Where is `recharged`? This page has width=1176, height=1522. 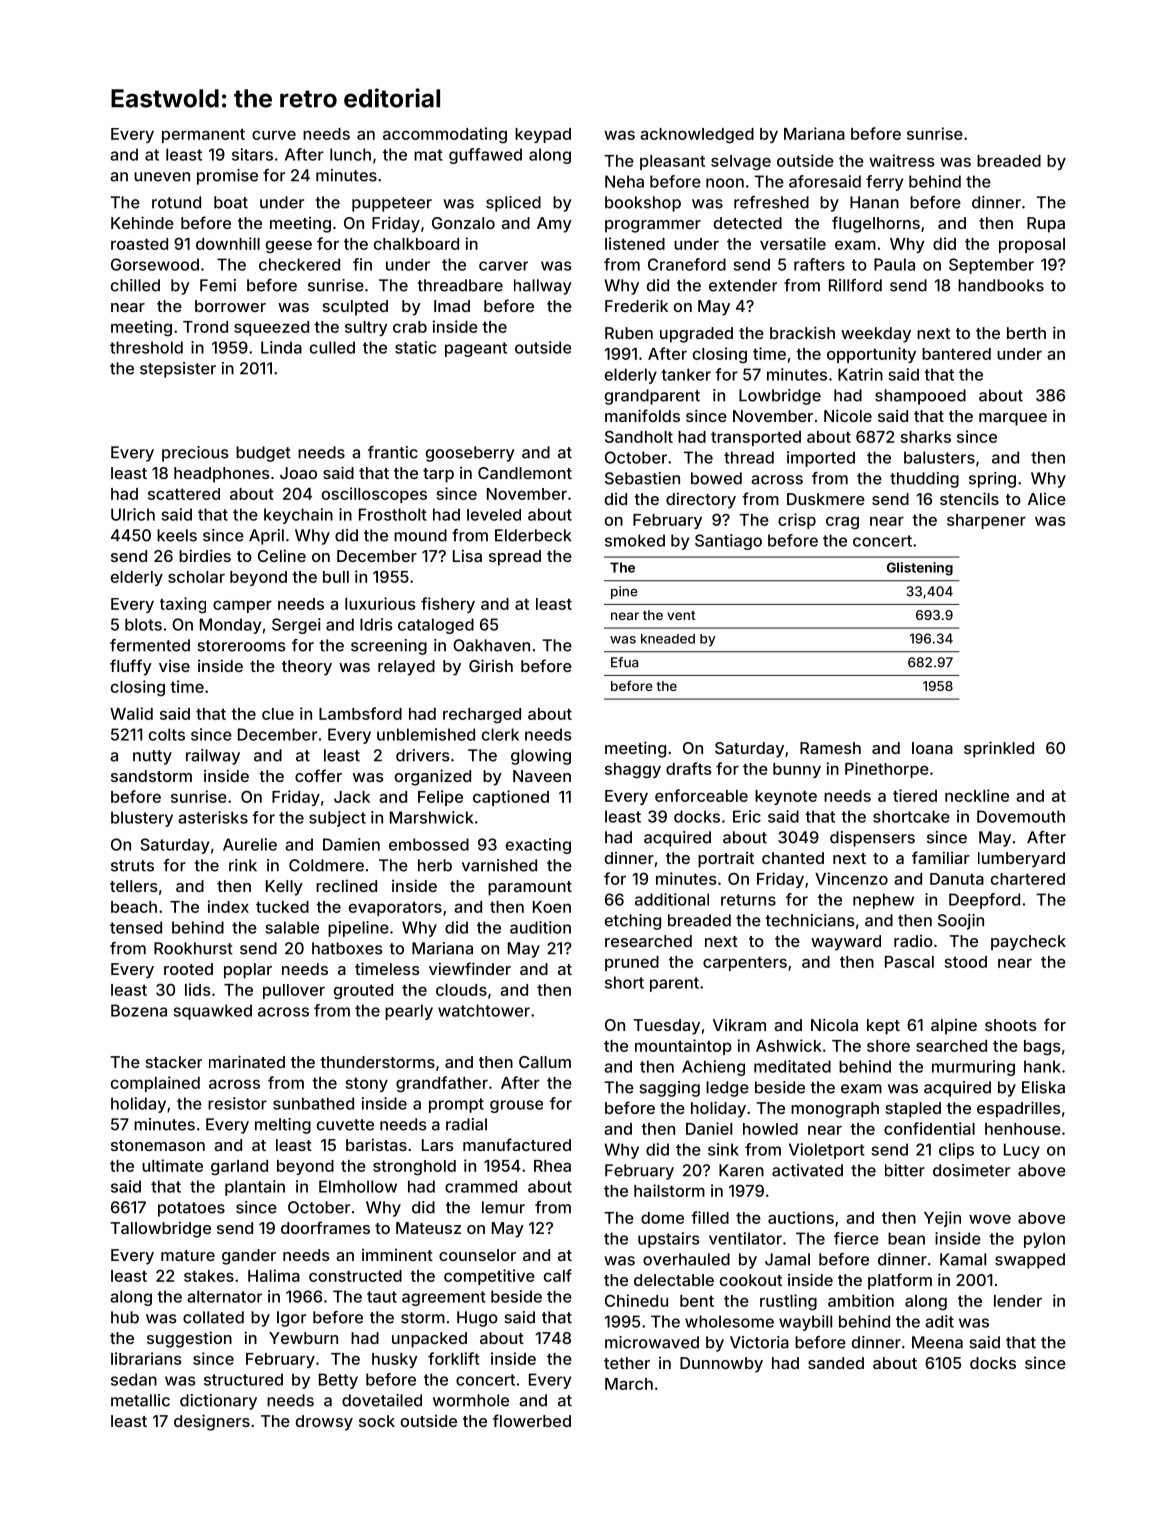
recharged is located at coordinates (482, 716).
